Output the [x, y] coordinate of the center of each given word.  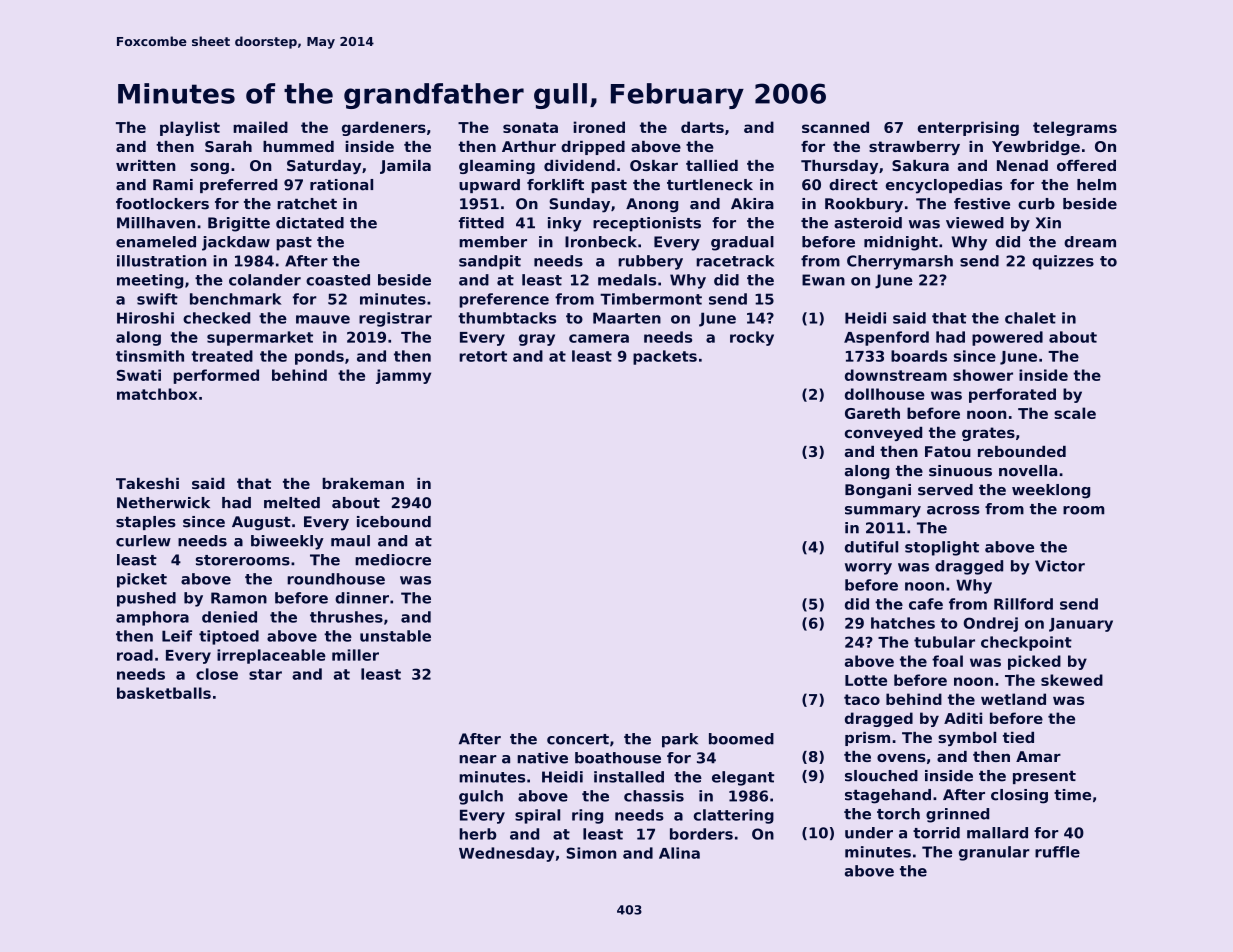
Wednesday [507, 854]
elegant [743, 778]
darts [702, 127]
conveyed [883, 434]
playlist [190, 128]
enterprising [968, 128]
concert [578, 739]
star [265, 674]
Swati [139, 375]
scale [1075, 413]
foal [947, 661]
